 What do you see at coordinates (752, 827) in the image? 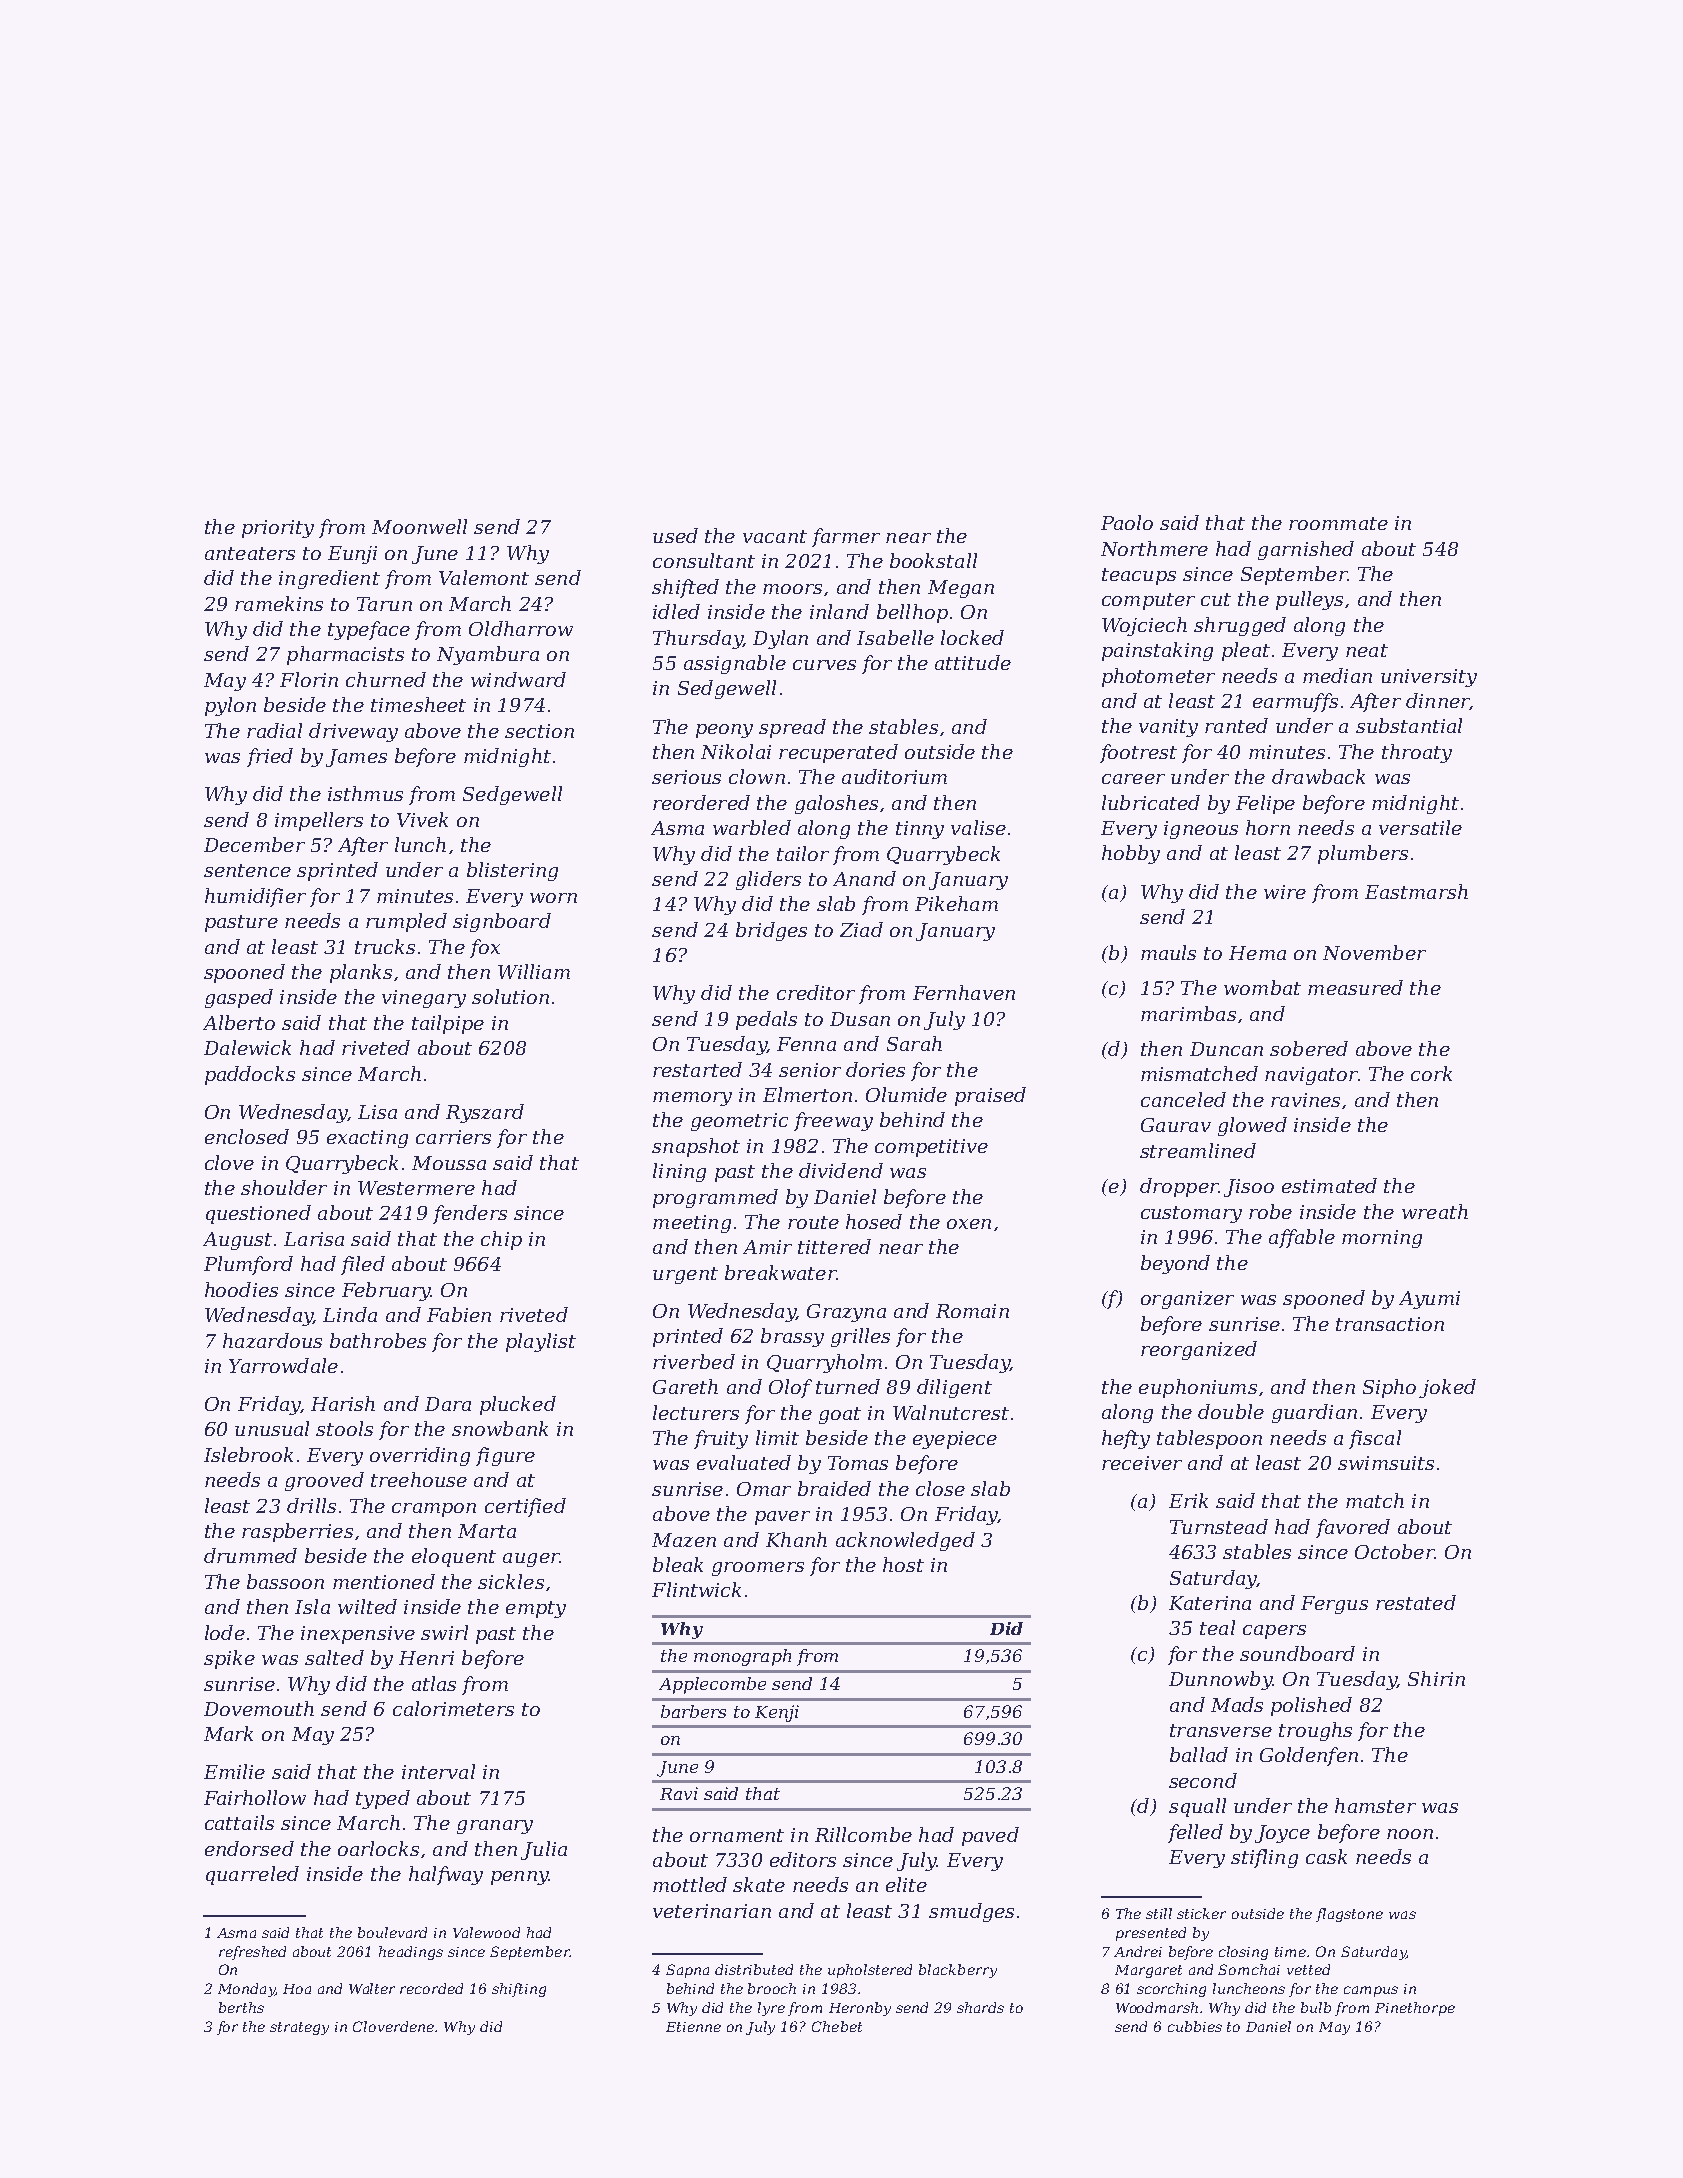
I see `warbled` at bounding box center [752, 827].
